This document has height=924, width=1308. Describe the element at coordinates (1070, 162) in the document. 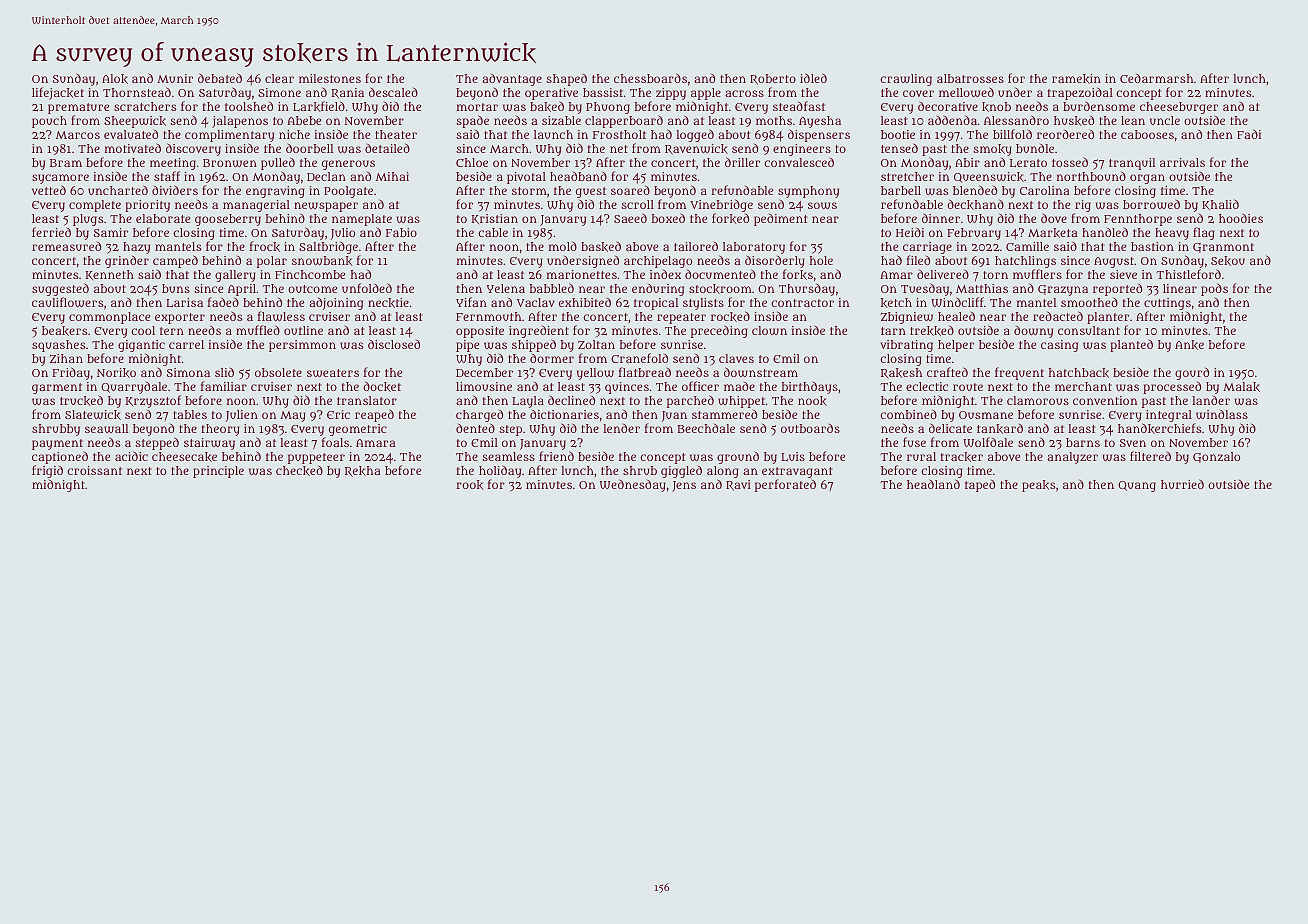

I see `tossed` at that location.
